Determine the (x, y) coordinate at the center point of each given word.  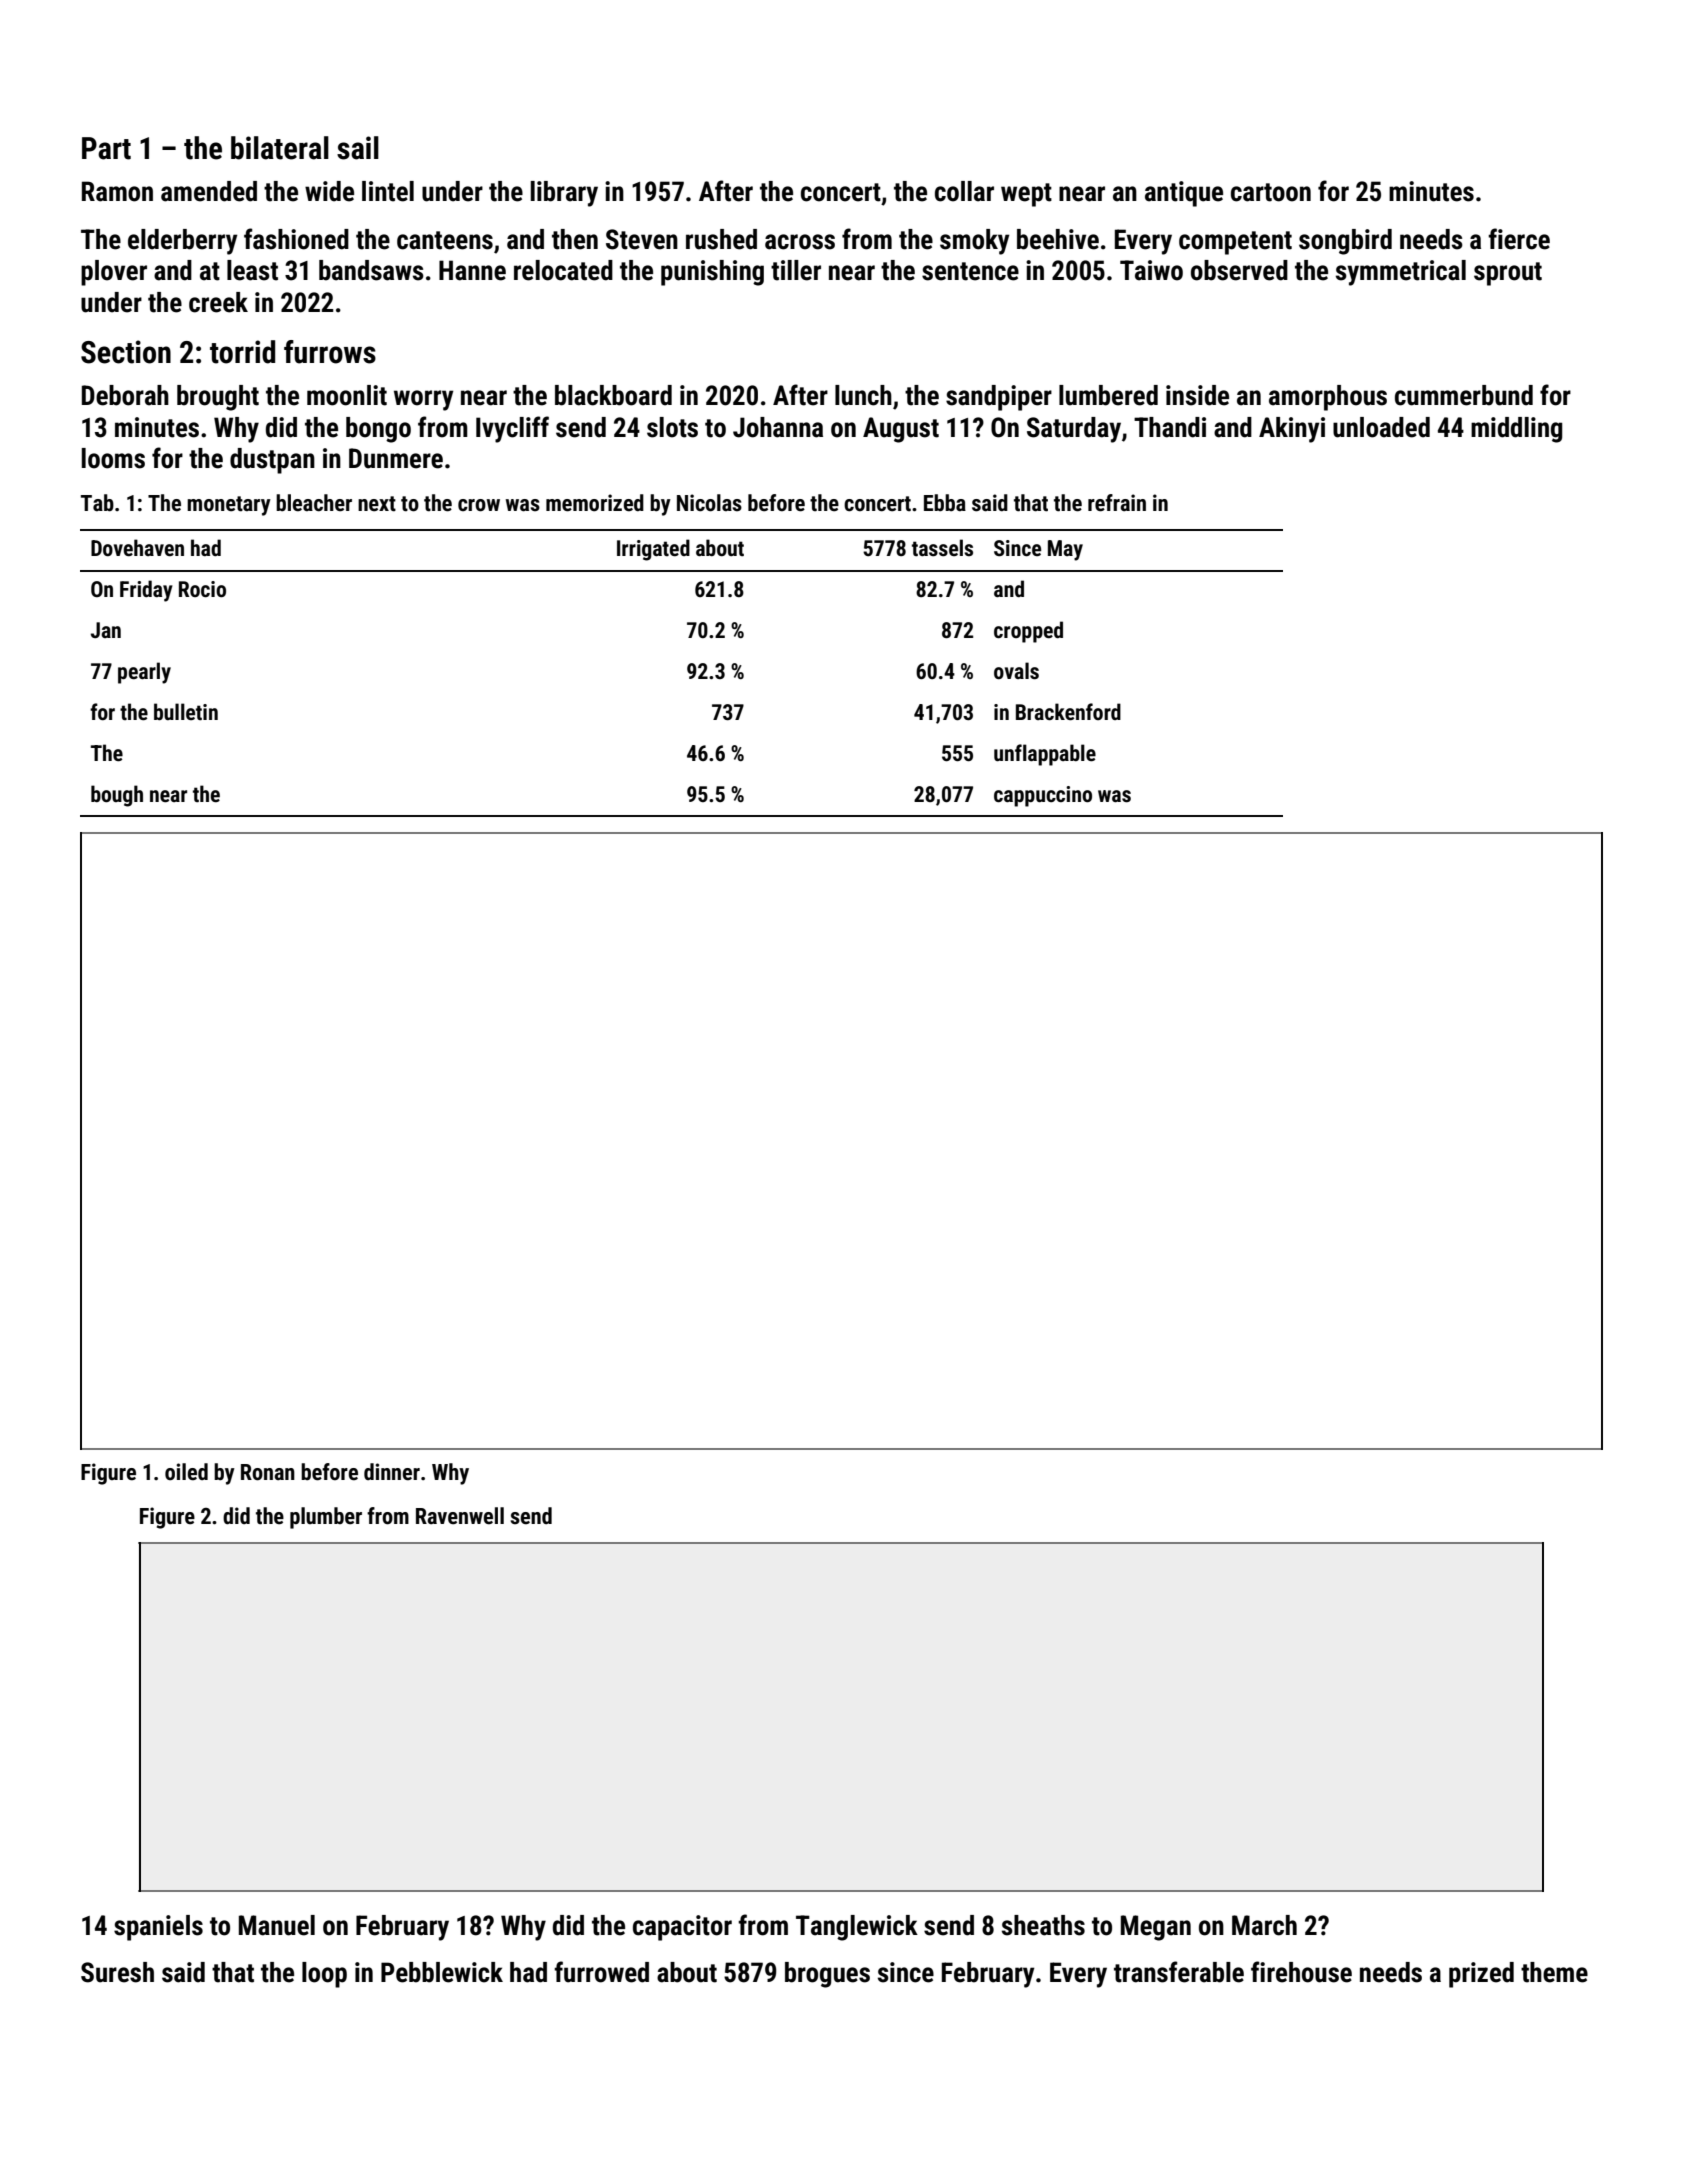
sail (358, 148)
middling (1516, 430)
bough (117, 796)
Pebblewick (442, 1972)
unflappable (1045, 755)
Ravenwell (460, 1516)
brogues (827, 1975)
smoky (975, 242)
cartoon (1271, 192)
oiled (186, 1472)
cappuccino (1043, 796)
